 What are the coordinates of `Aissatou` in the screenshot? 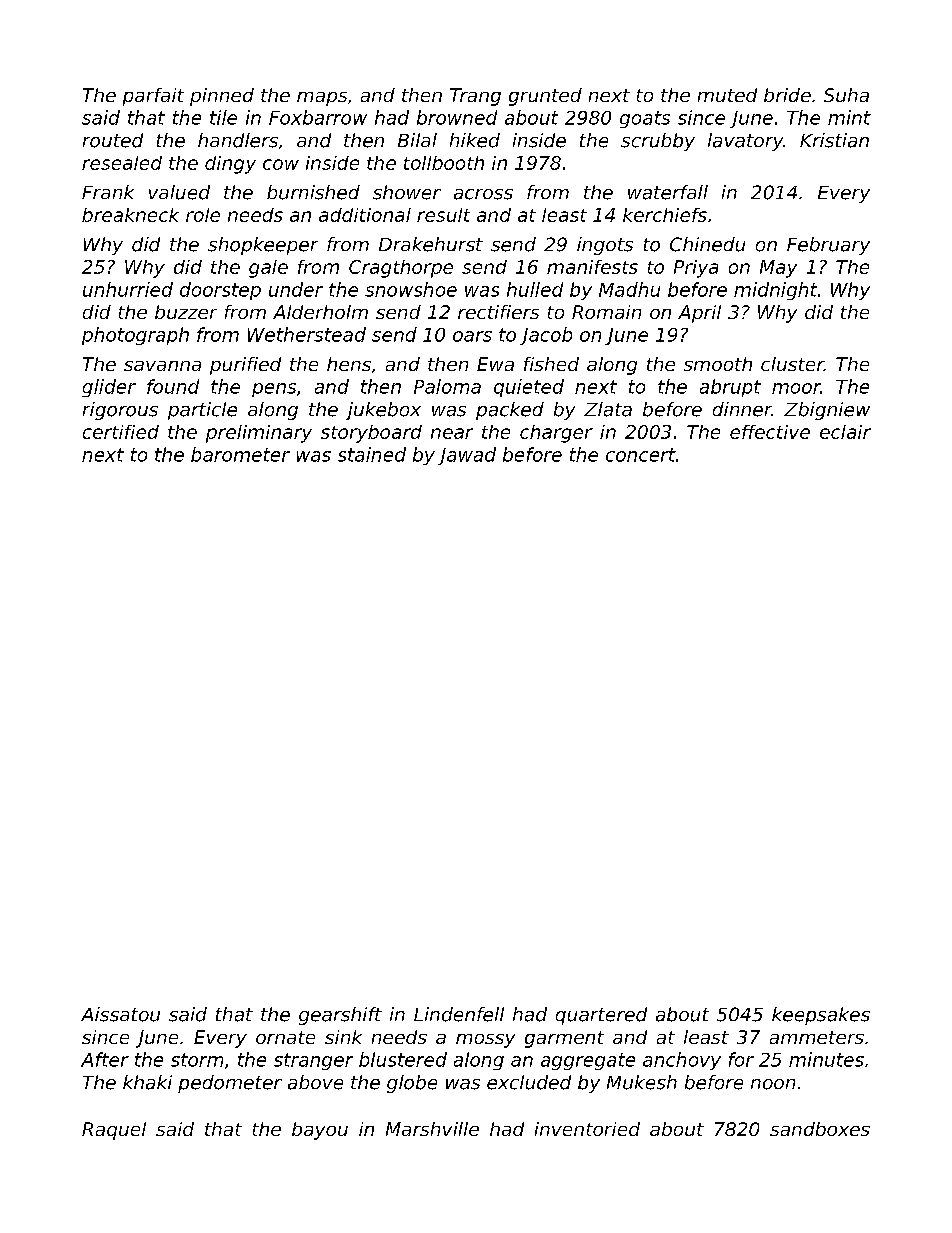 It's located at (120, 1014).
